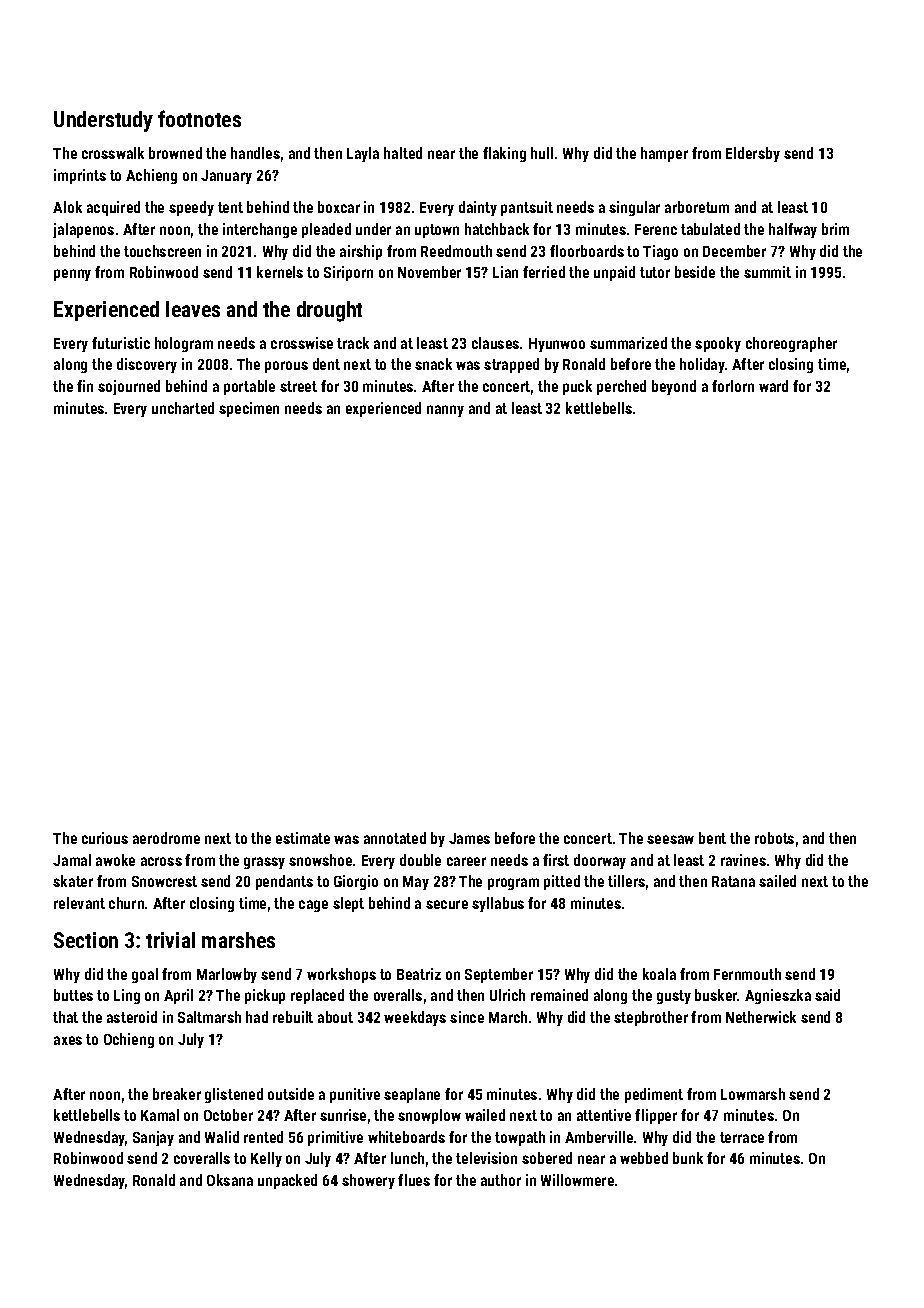 This page has width=924, height=1308. I want to click on nanny, so click(445, 411).
